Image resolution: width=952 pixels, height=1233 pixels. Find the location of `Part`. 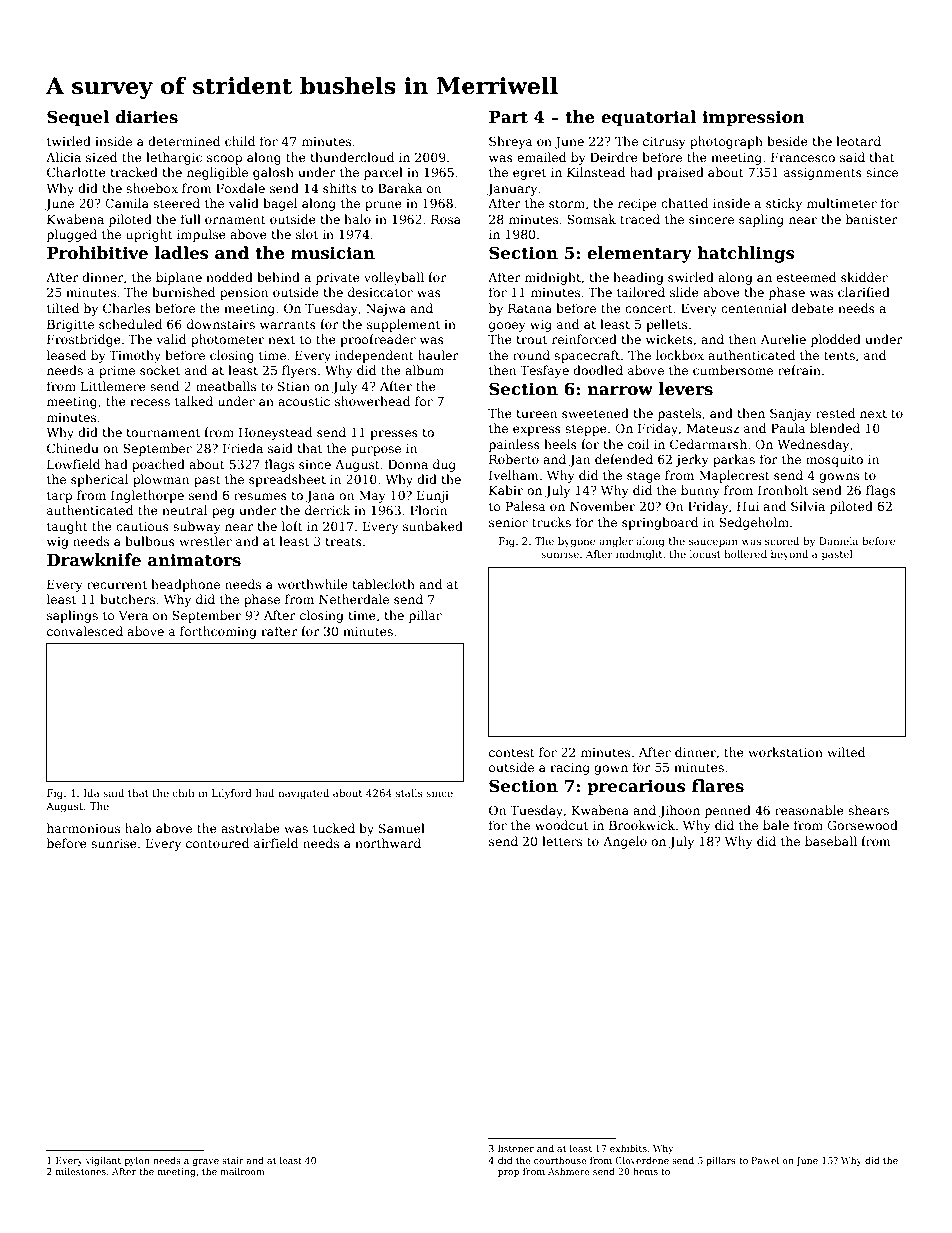

Part is located at coordinates (508, 117).
